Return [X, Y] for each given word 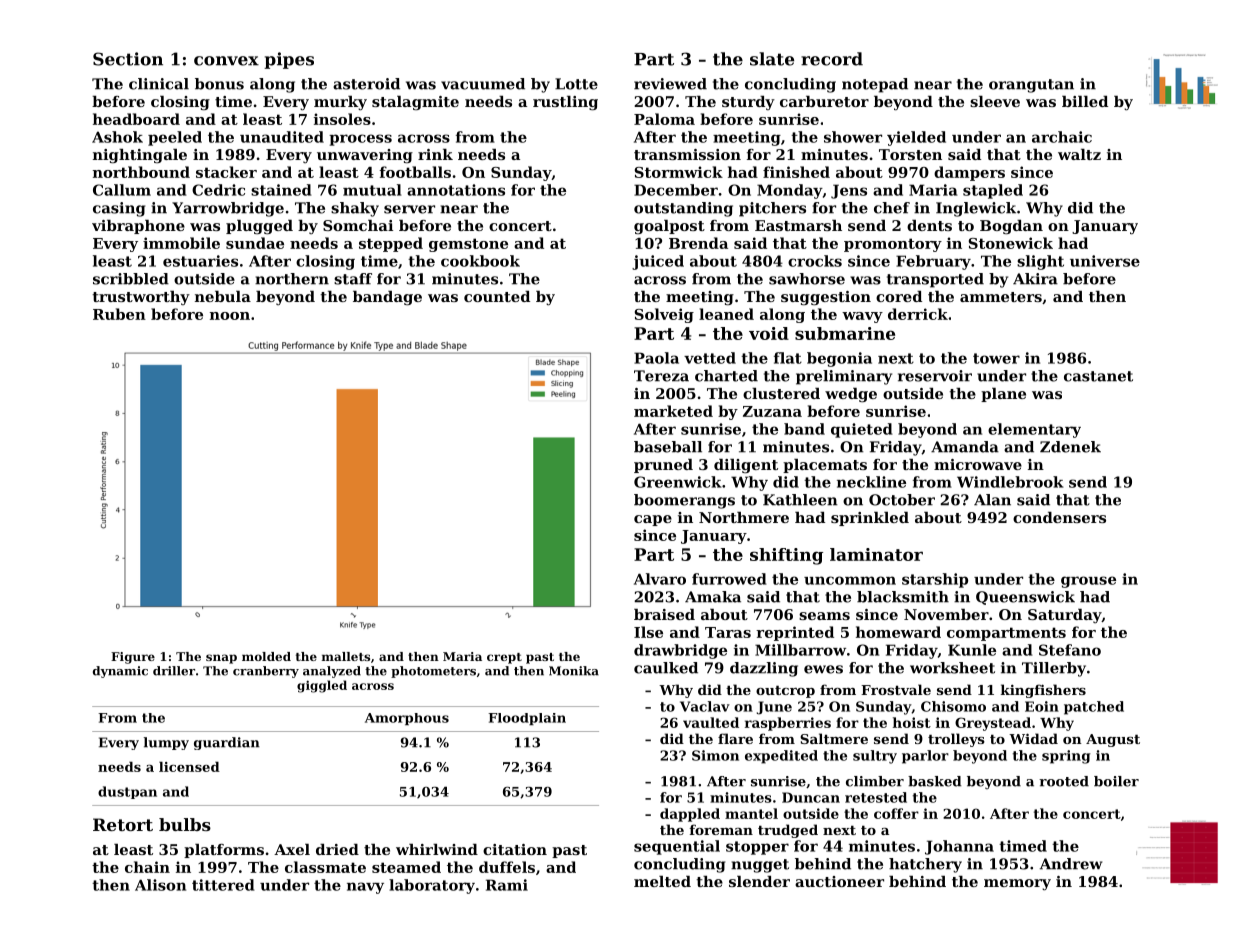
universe [1105, 261]
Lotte [576, 84]
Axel [292, 849]
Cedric [218, 190]
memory [1017, 885]
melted [662, 881]
